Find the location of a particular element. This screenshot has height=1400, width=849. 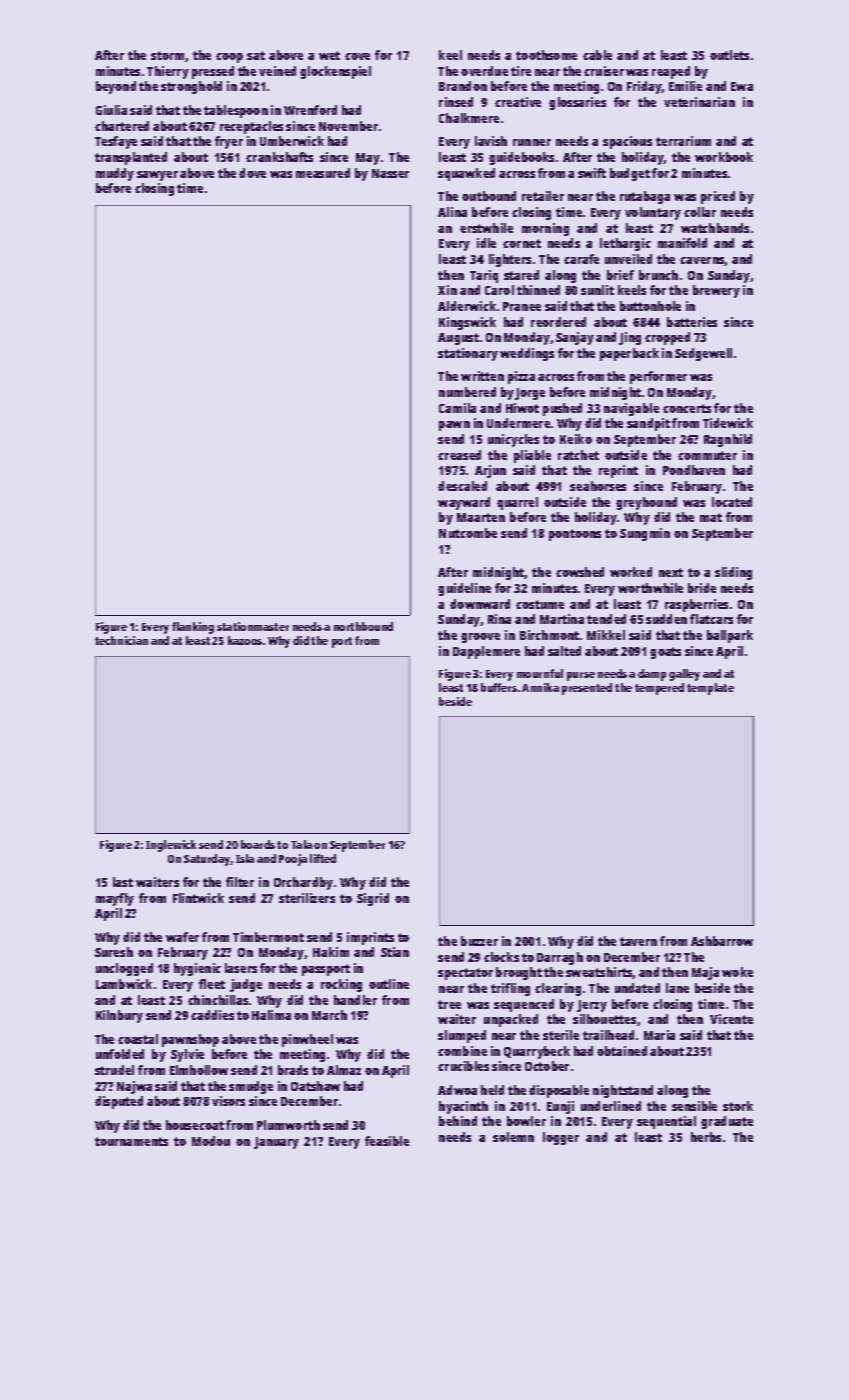

outlets is located at coordinates (729, 55).
